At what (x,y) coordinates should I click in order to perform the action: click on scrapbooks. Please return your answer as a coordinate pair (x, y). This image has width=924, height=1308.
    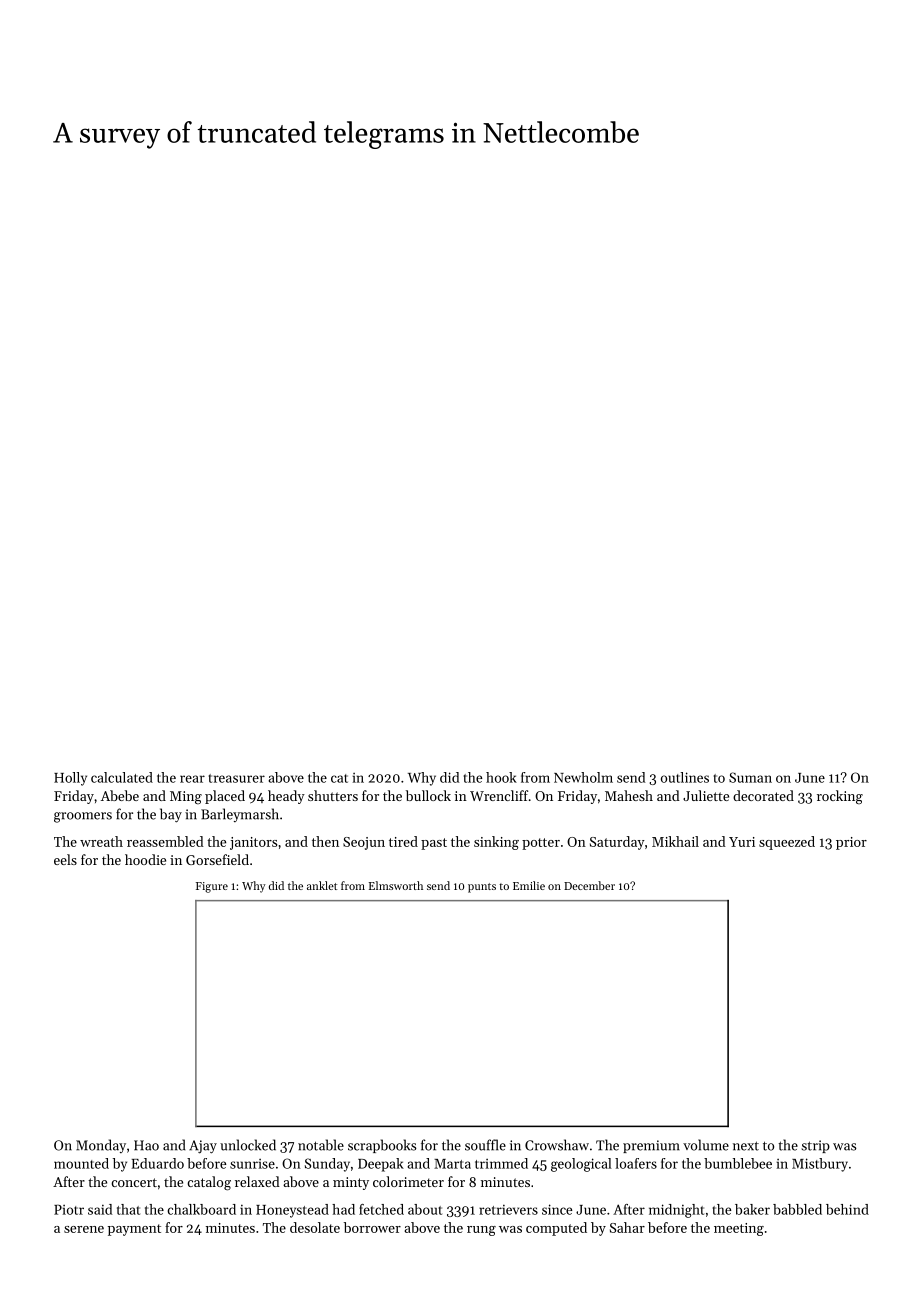
    Looking at the image, I should click on (382, 1146).
